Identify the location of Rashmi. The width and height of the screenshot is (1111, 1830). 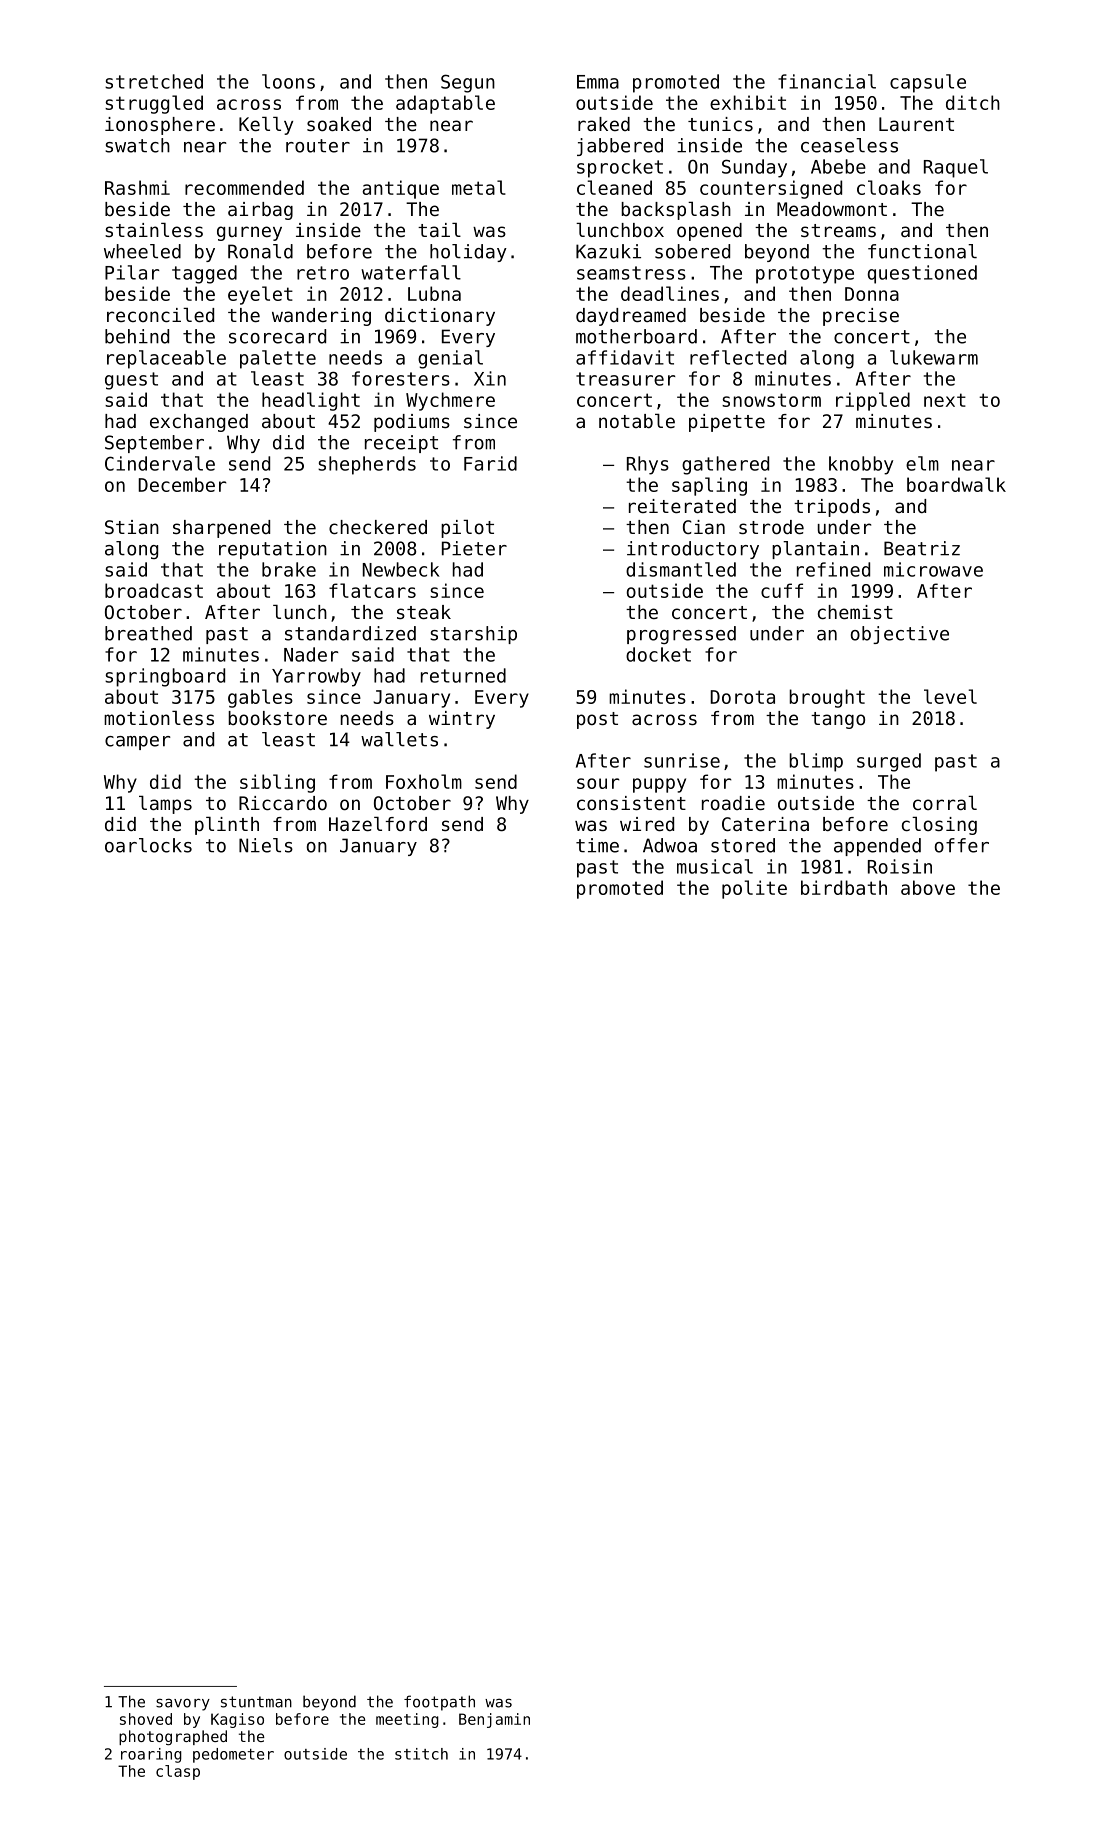
(137, 187).
